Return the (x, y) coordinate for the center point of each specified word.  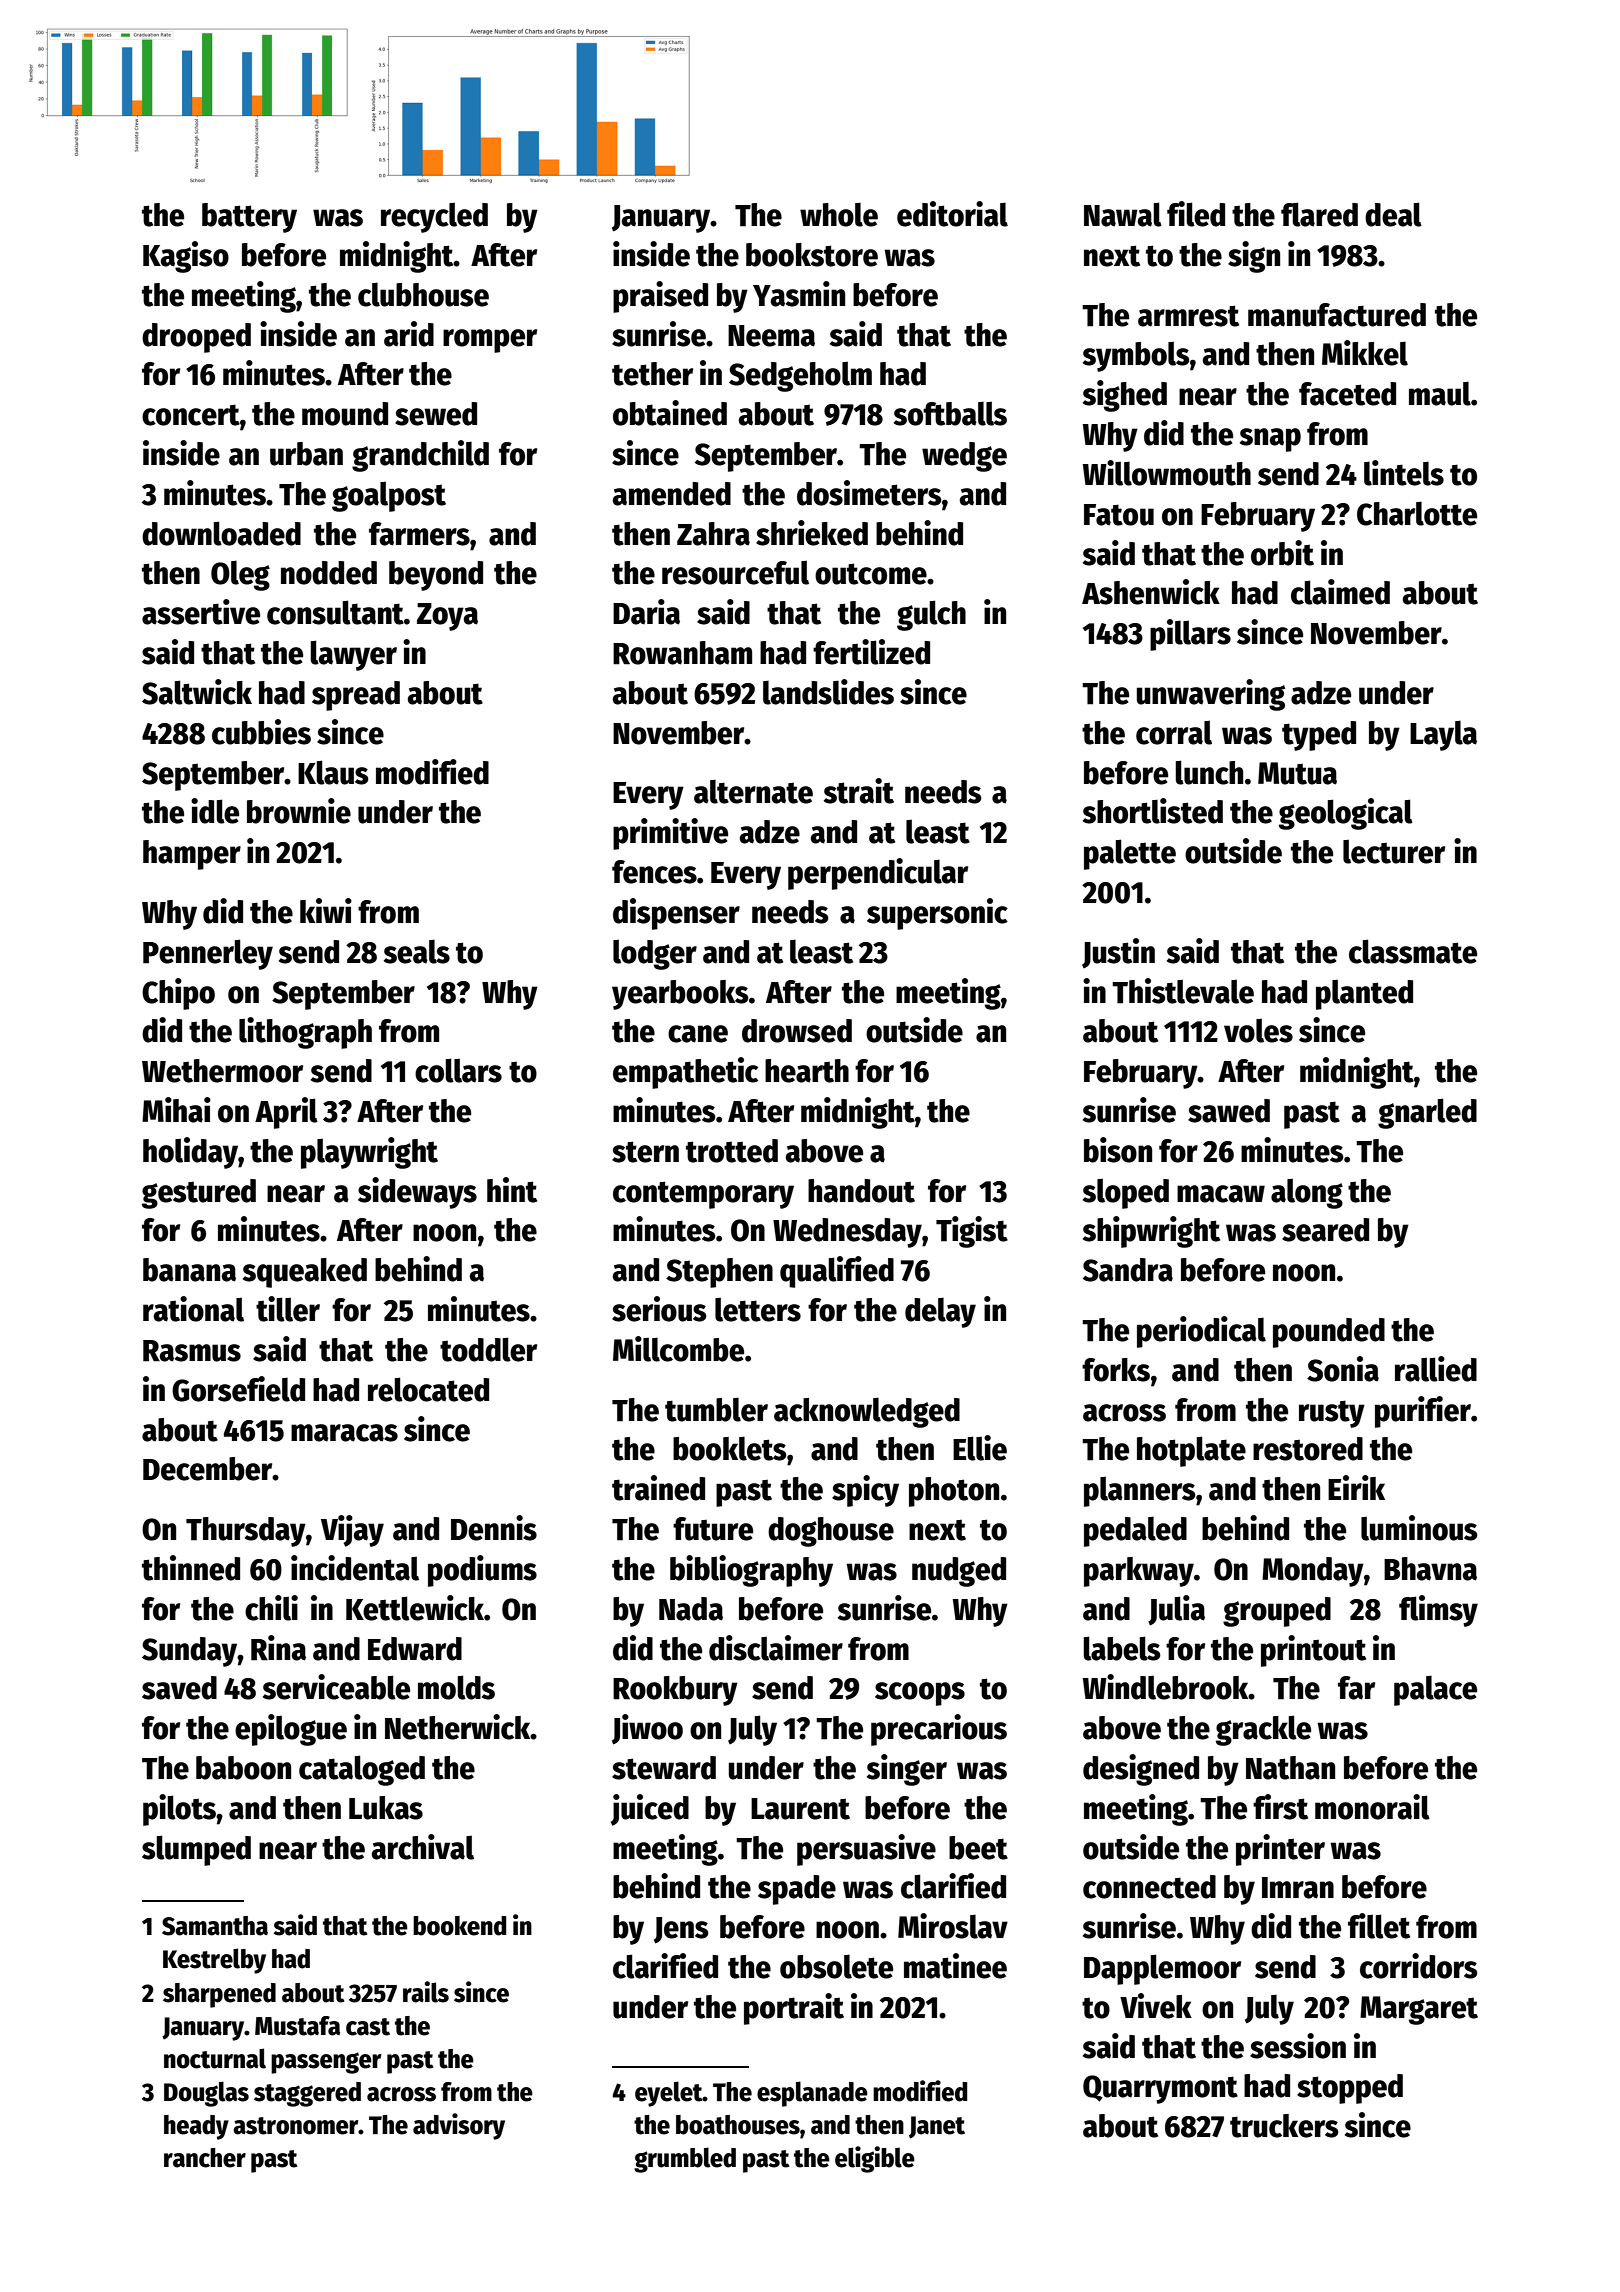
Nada (691, 1609)
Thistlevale (1183, 991)
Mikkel (1365, 353)
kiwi (326, 910)
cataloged (362, 1770)
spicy (865, 1491)
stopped (1350, 2089)
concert (191, 415)
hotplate (1191, 1451)
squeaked (305, 1273)
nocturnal (215, 2058)
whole (839, 214)
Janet (937, 2127)
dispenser (676, 914)
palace (1435, 1690)
